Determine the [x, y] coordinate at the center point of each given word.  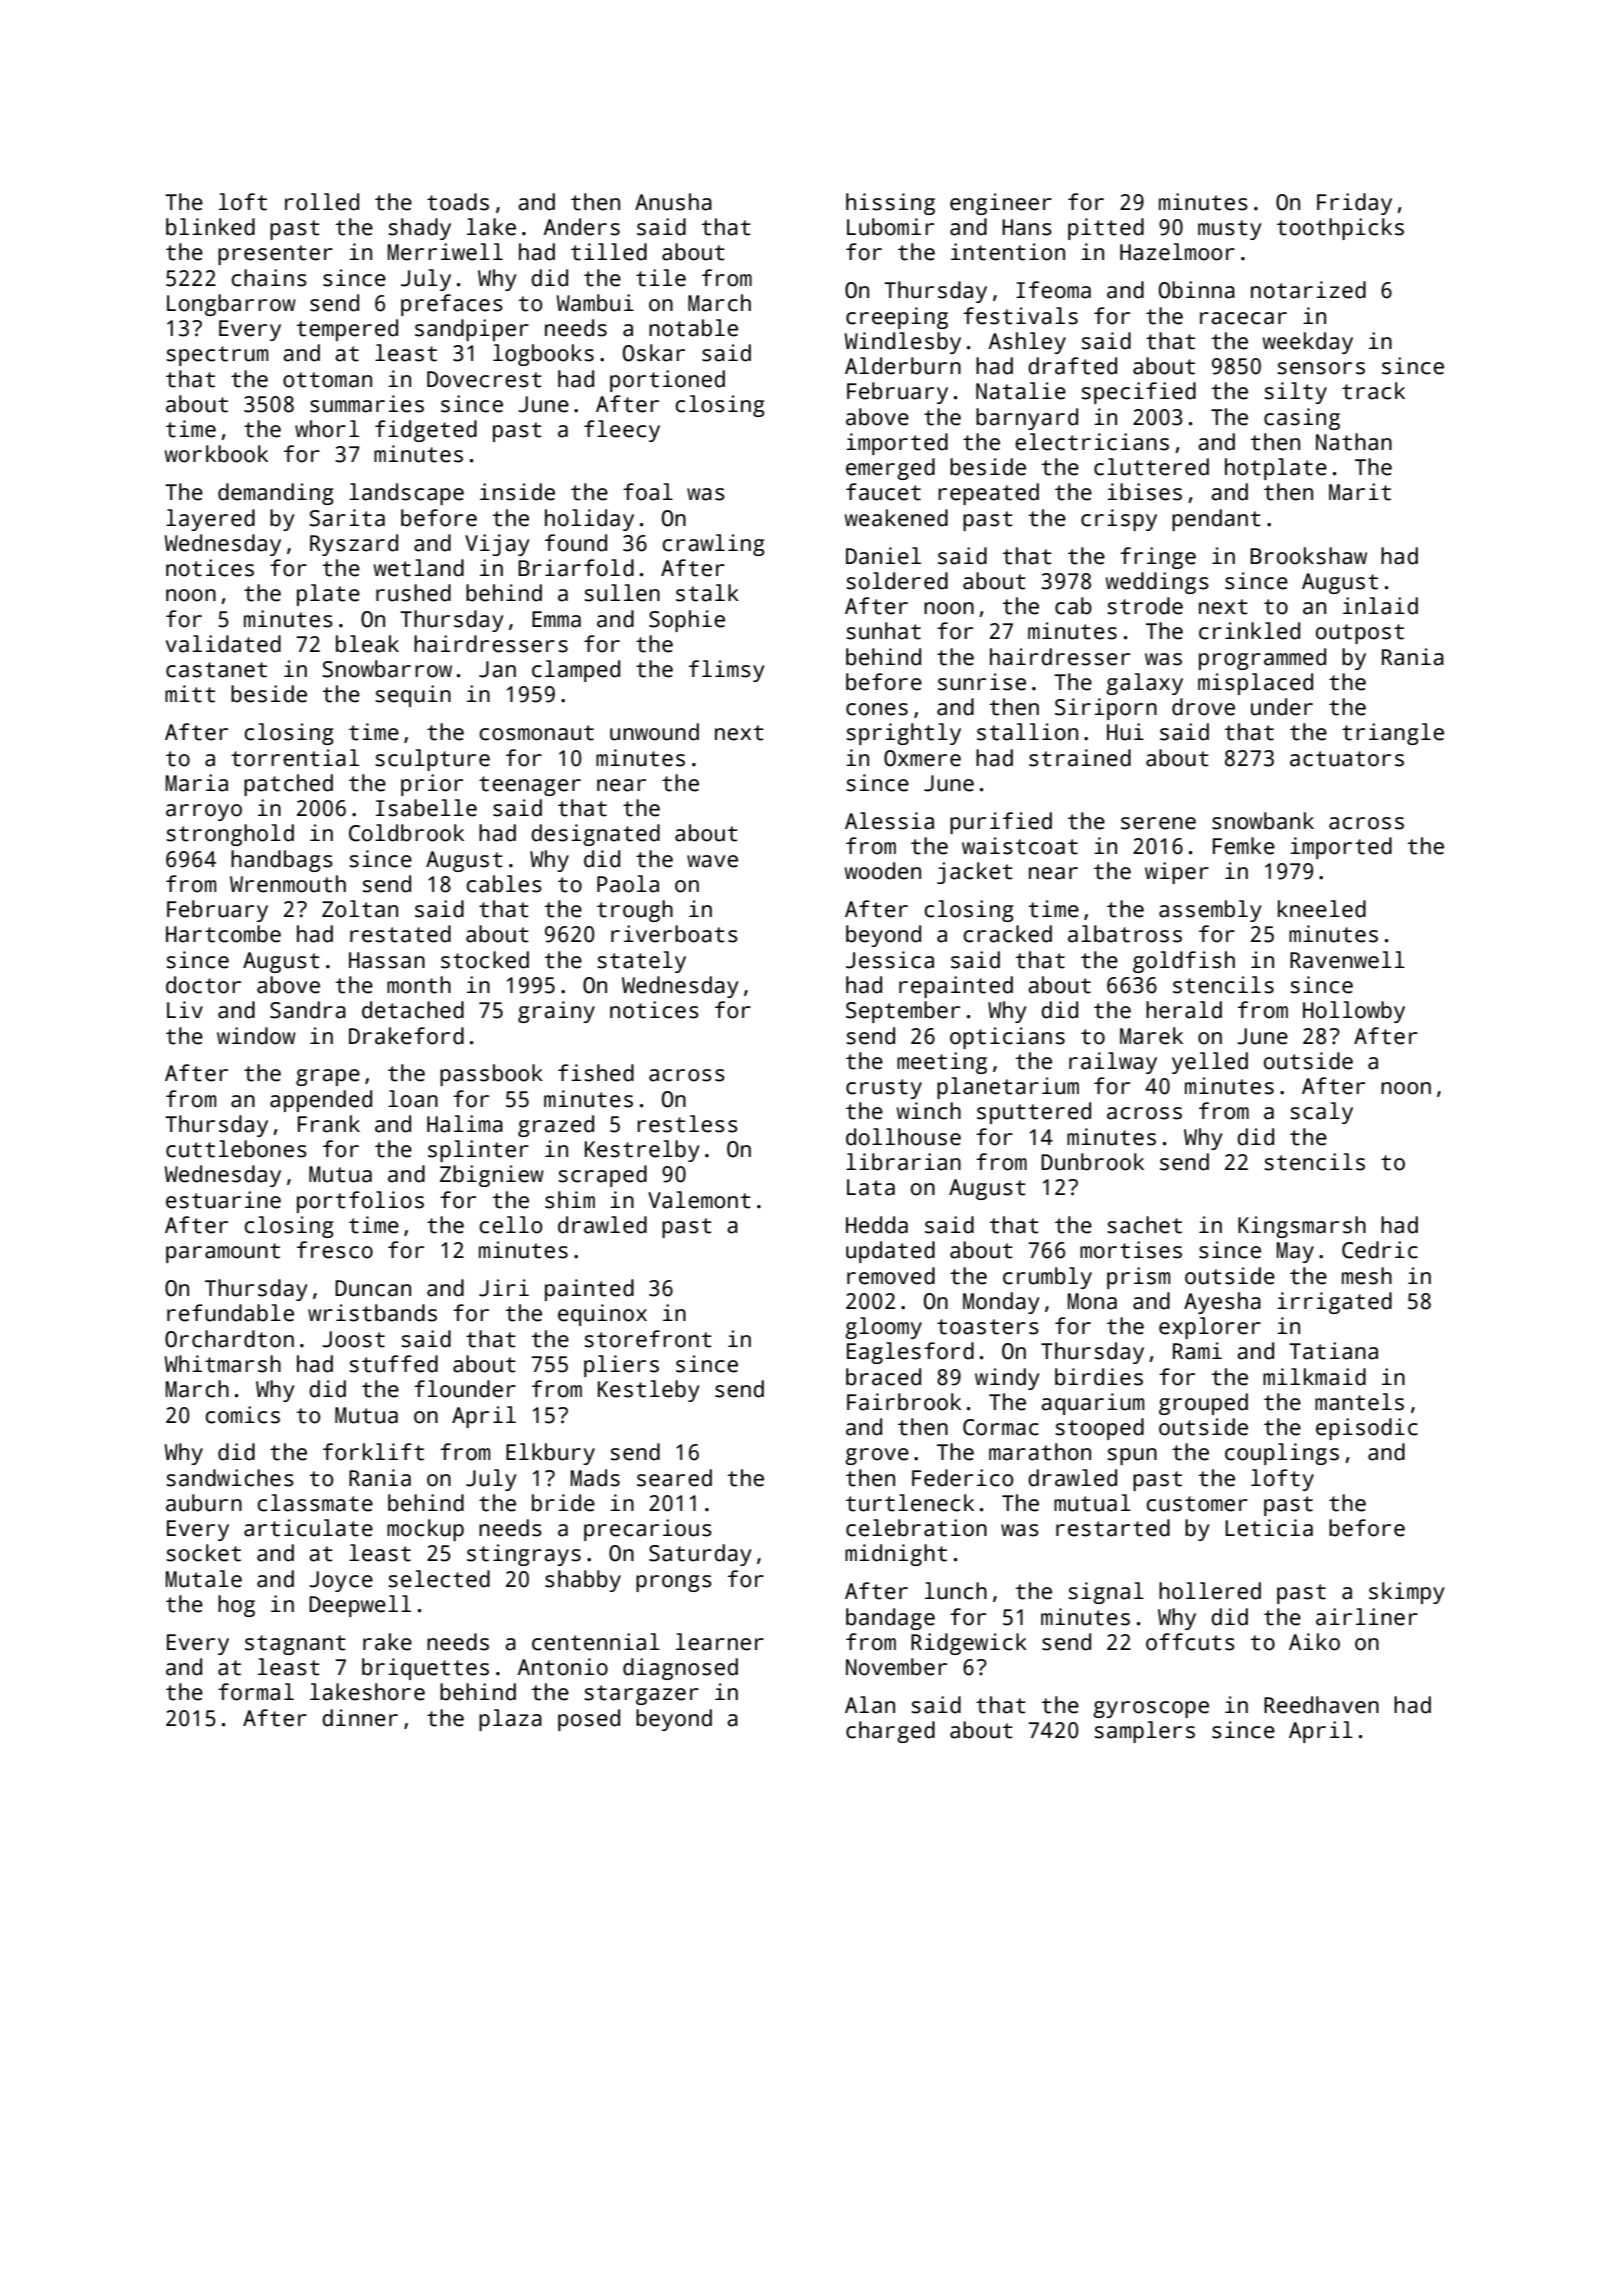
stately [641, 962]
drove [1203, 707]
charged [890, 1732]
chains [269, 278]
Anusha [673, 202]
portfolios [360, 1202]
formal [256, 1692]
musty [1230, 230]
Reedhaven [1321, 1705]
